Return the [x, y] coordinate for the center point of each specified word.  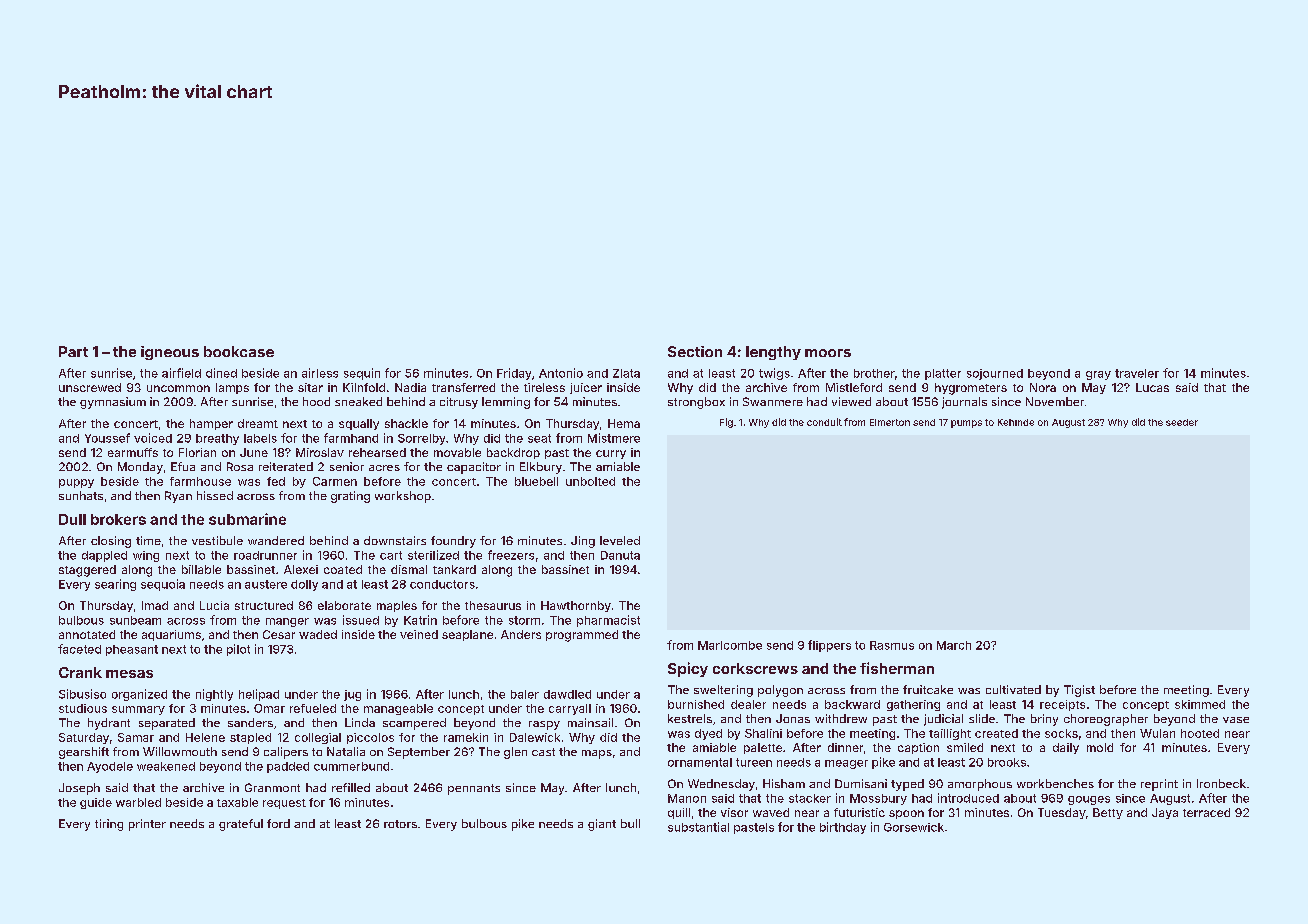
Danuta [620, 555]
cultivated [1013, 689]
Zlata [626, 373]
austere [266, 584]
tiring [109, 825]
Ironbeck [1221, 783]
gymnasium [113, 403]
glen [515, 753]
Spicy [688, 669]
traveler [1137, 373]
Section [695, 351]
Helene [205, 737]
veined [419, 634]
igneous [170, 353]
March [954, 645]
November [1055, 401]
